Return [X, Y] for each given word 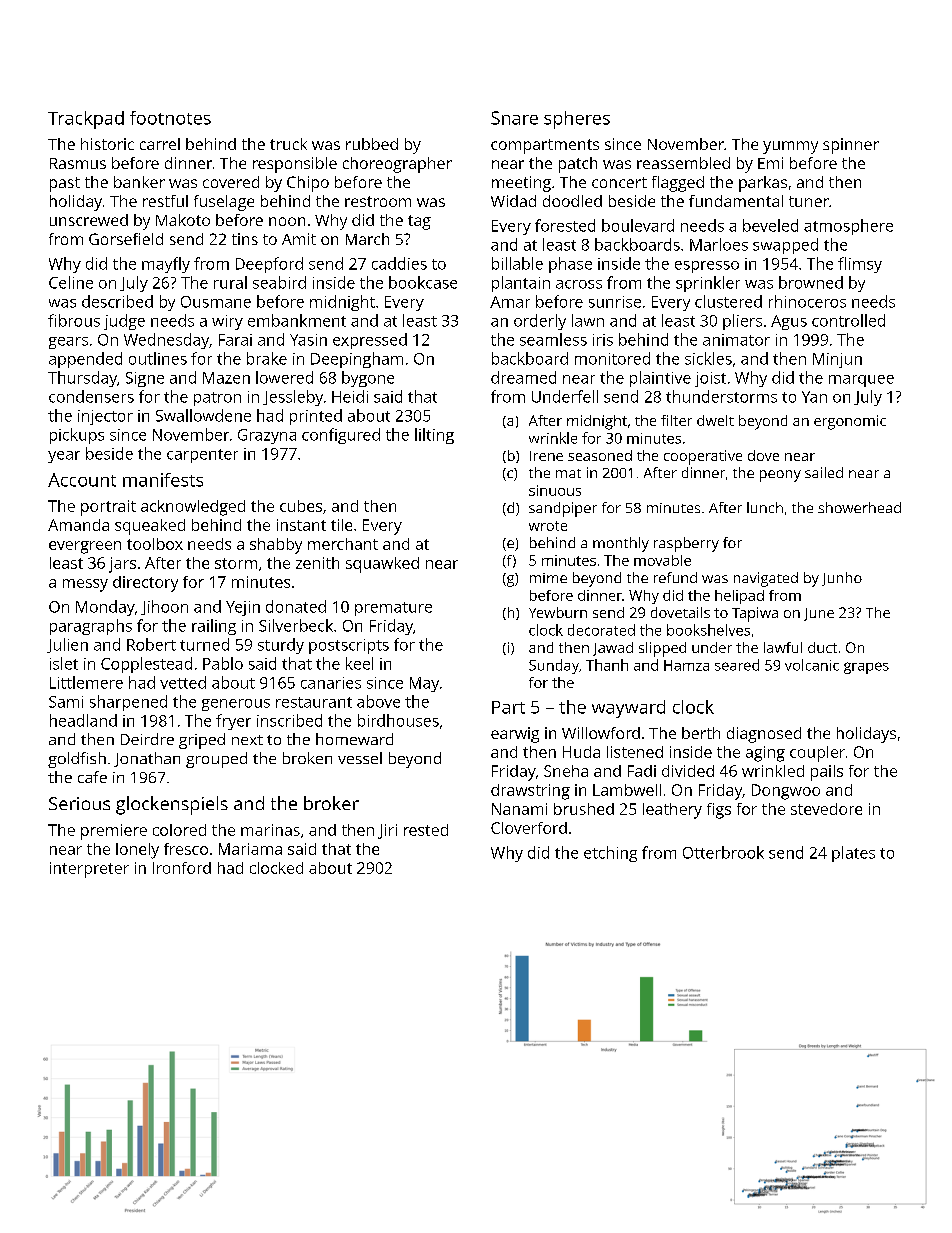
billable [517, 263]
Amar [510, 302]
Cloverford [529, 828]
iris [603, 340]
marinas [270, 830]
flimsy [860, 265]
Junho [842, 579]
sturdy [281, 646]
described [117, 301]
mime [548, 578]
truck [288, 144]
